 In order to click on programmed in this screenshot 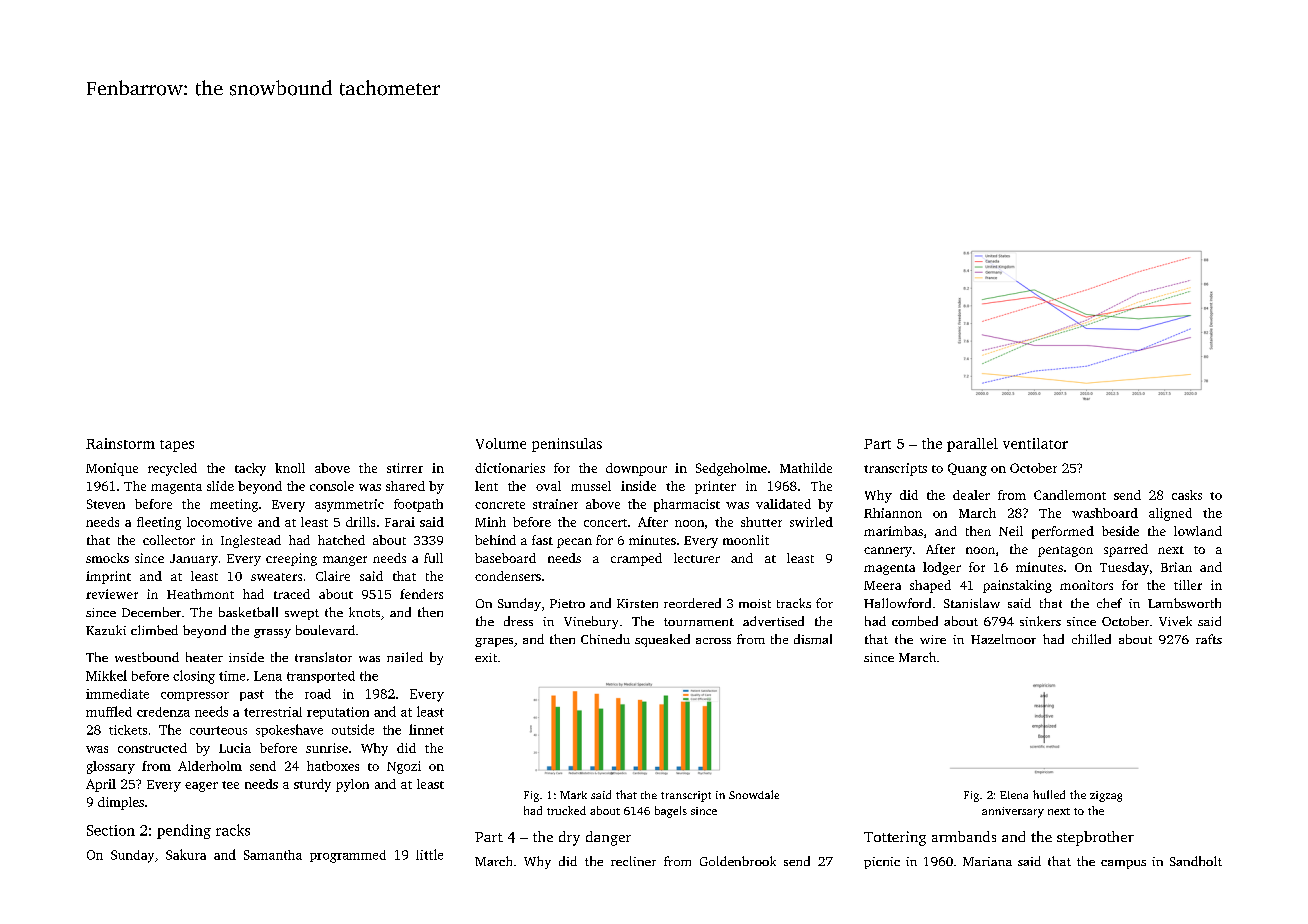, I will do `click(348, 856)`.
